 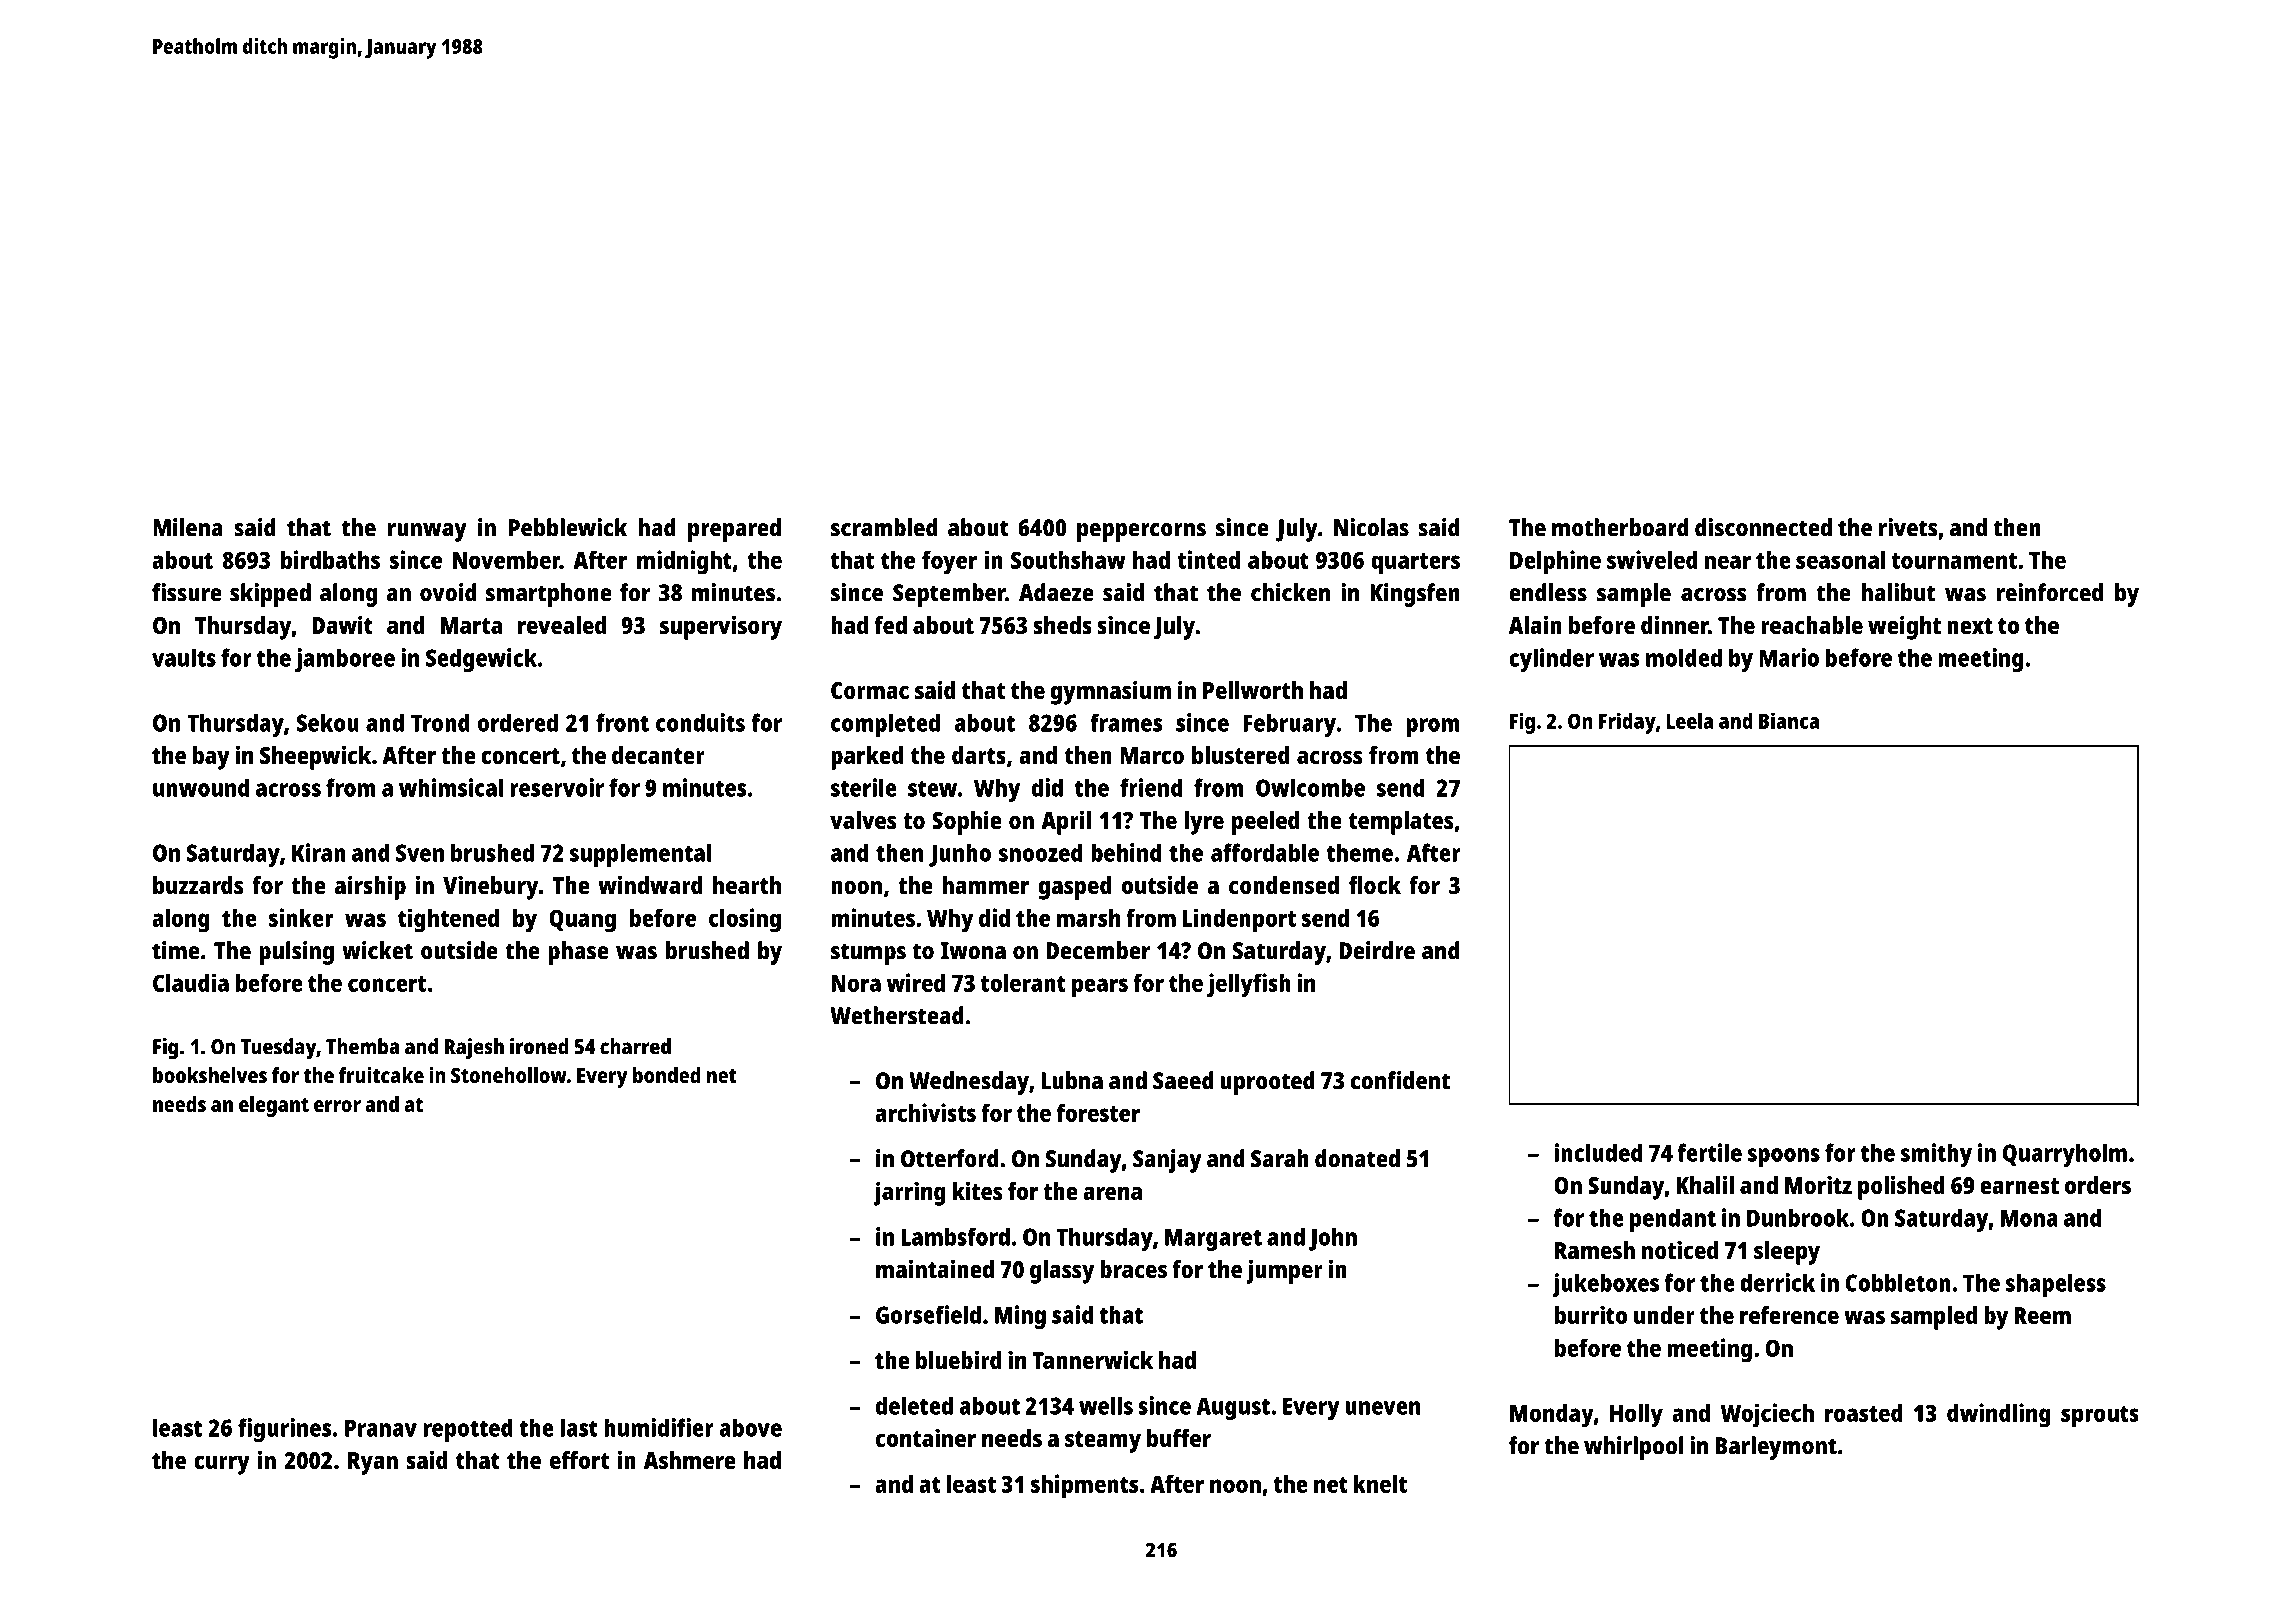 What do you see at coordinates (690, 1460) in the screenshot?
I see `Ashmere` at bounding box center [690, 1460].
